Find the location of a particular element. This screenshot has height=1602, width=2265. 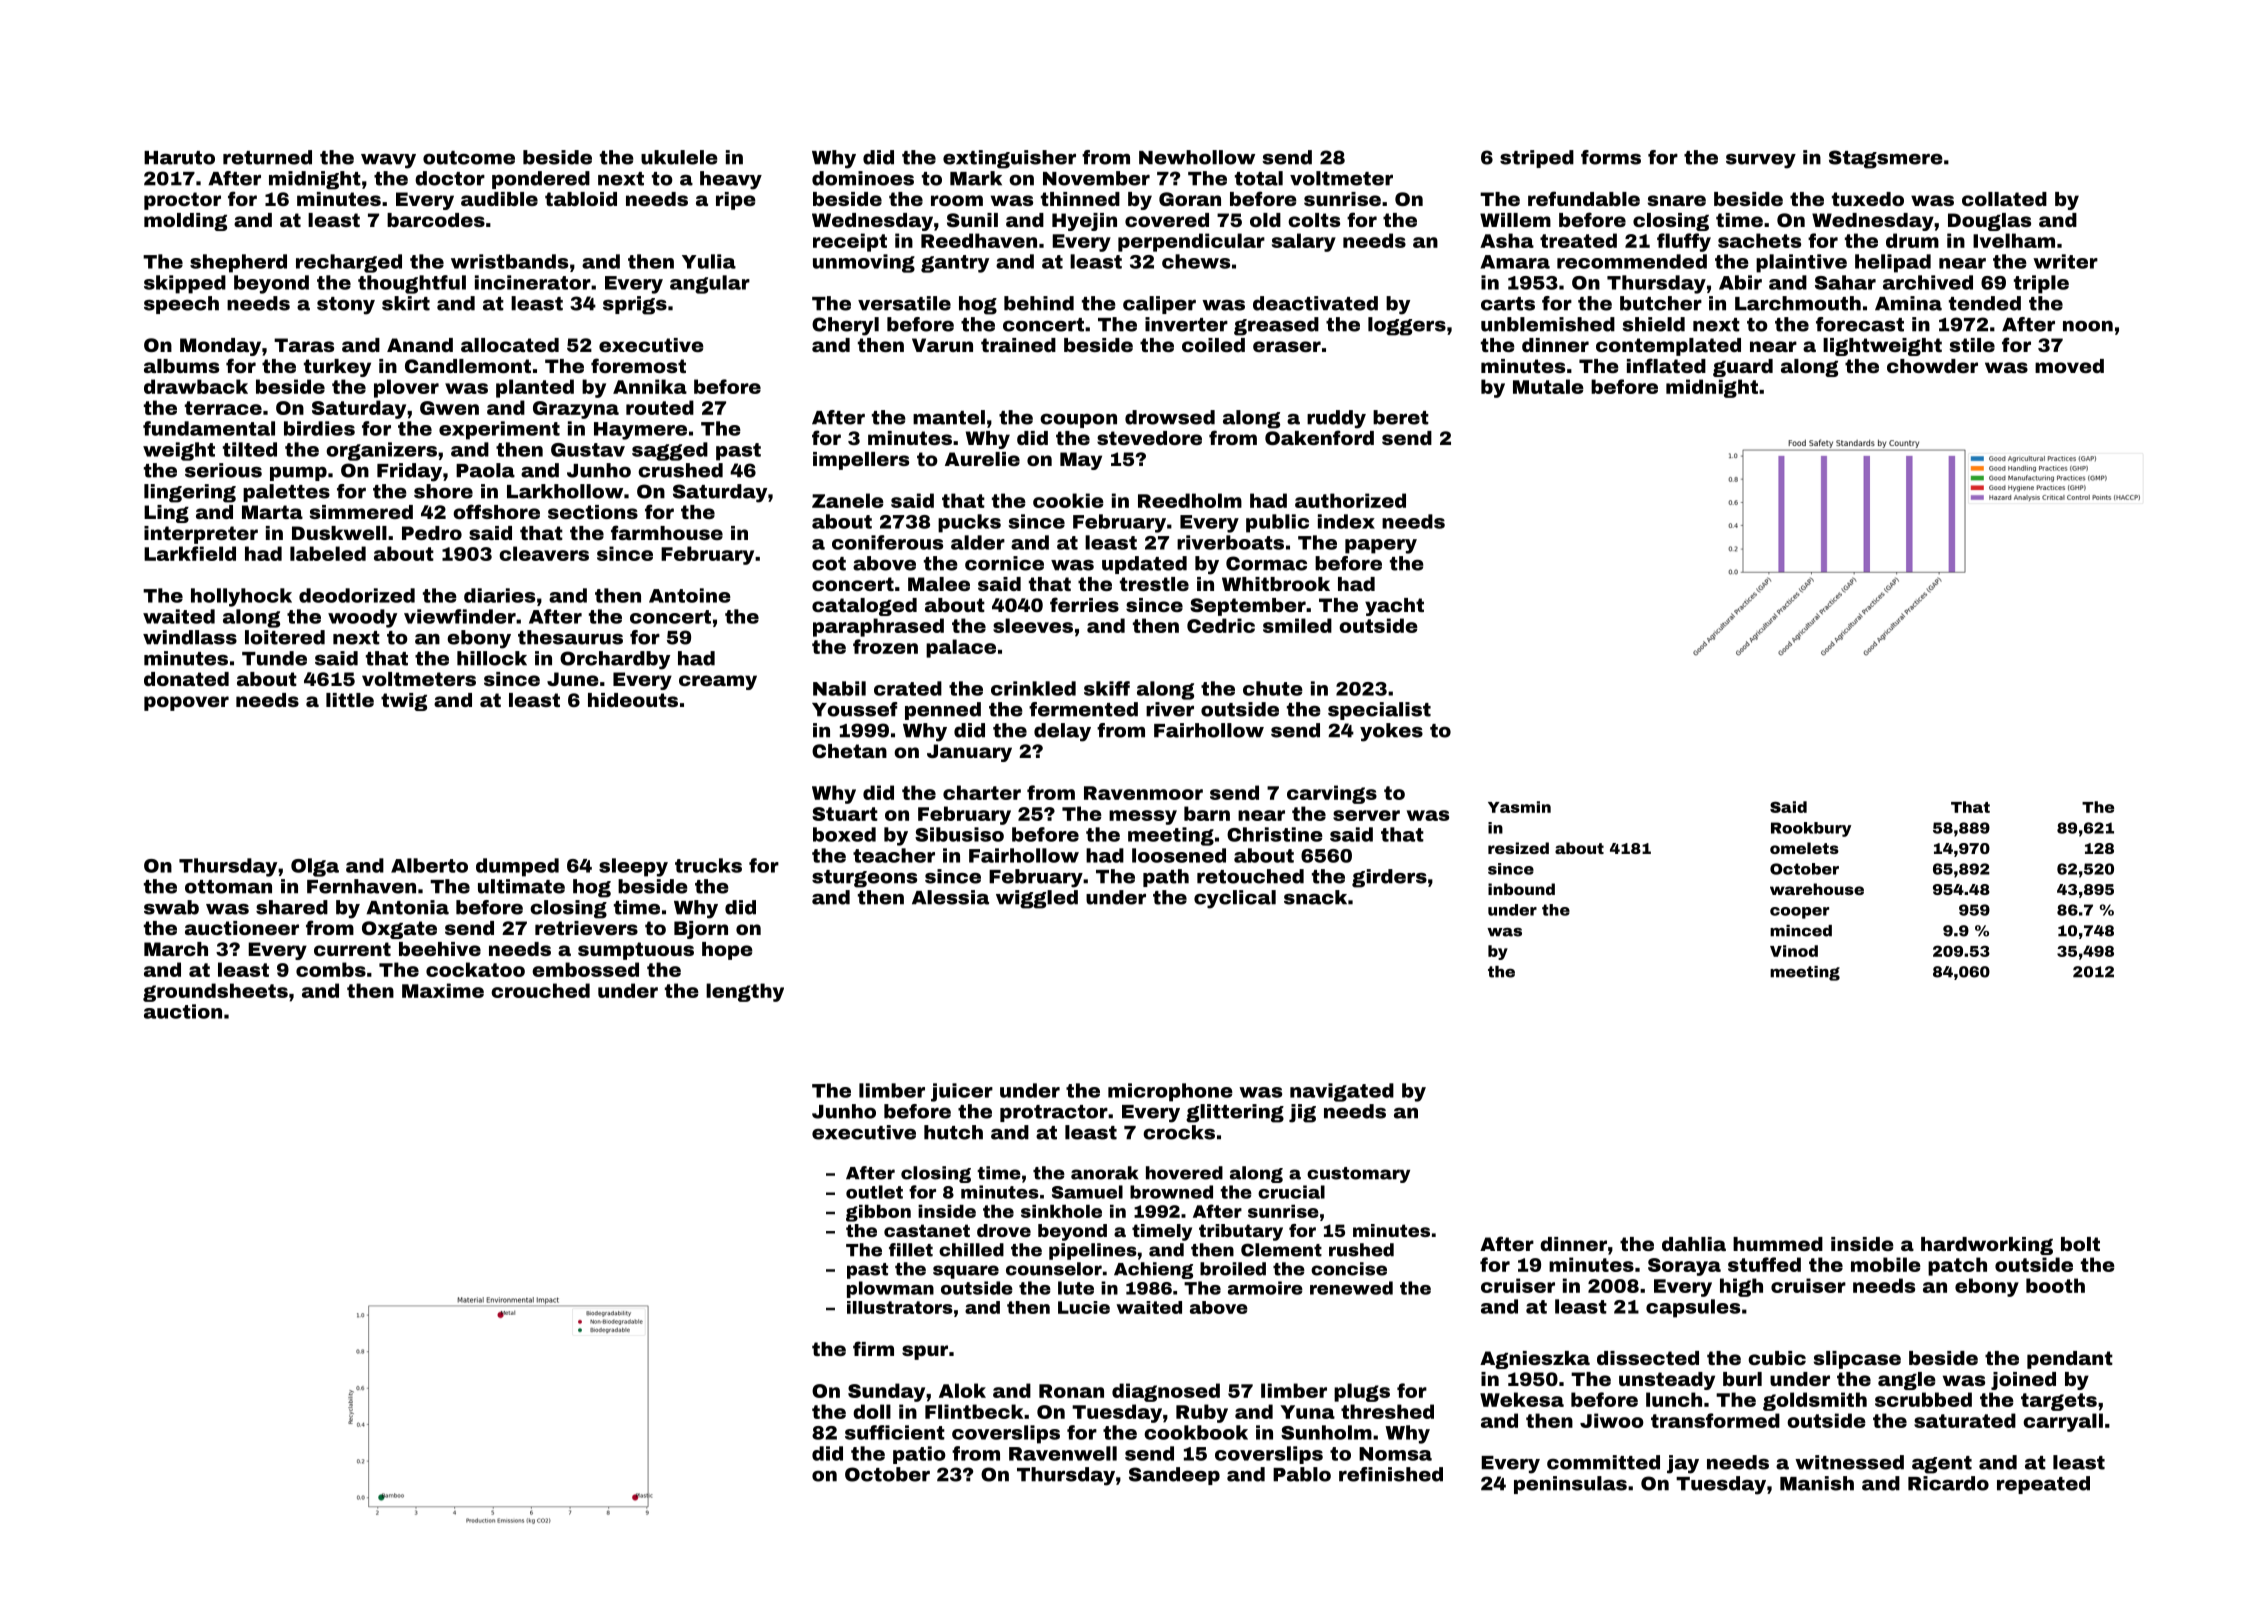

Lucie is located at coordinates (1084, 1307).
